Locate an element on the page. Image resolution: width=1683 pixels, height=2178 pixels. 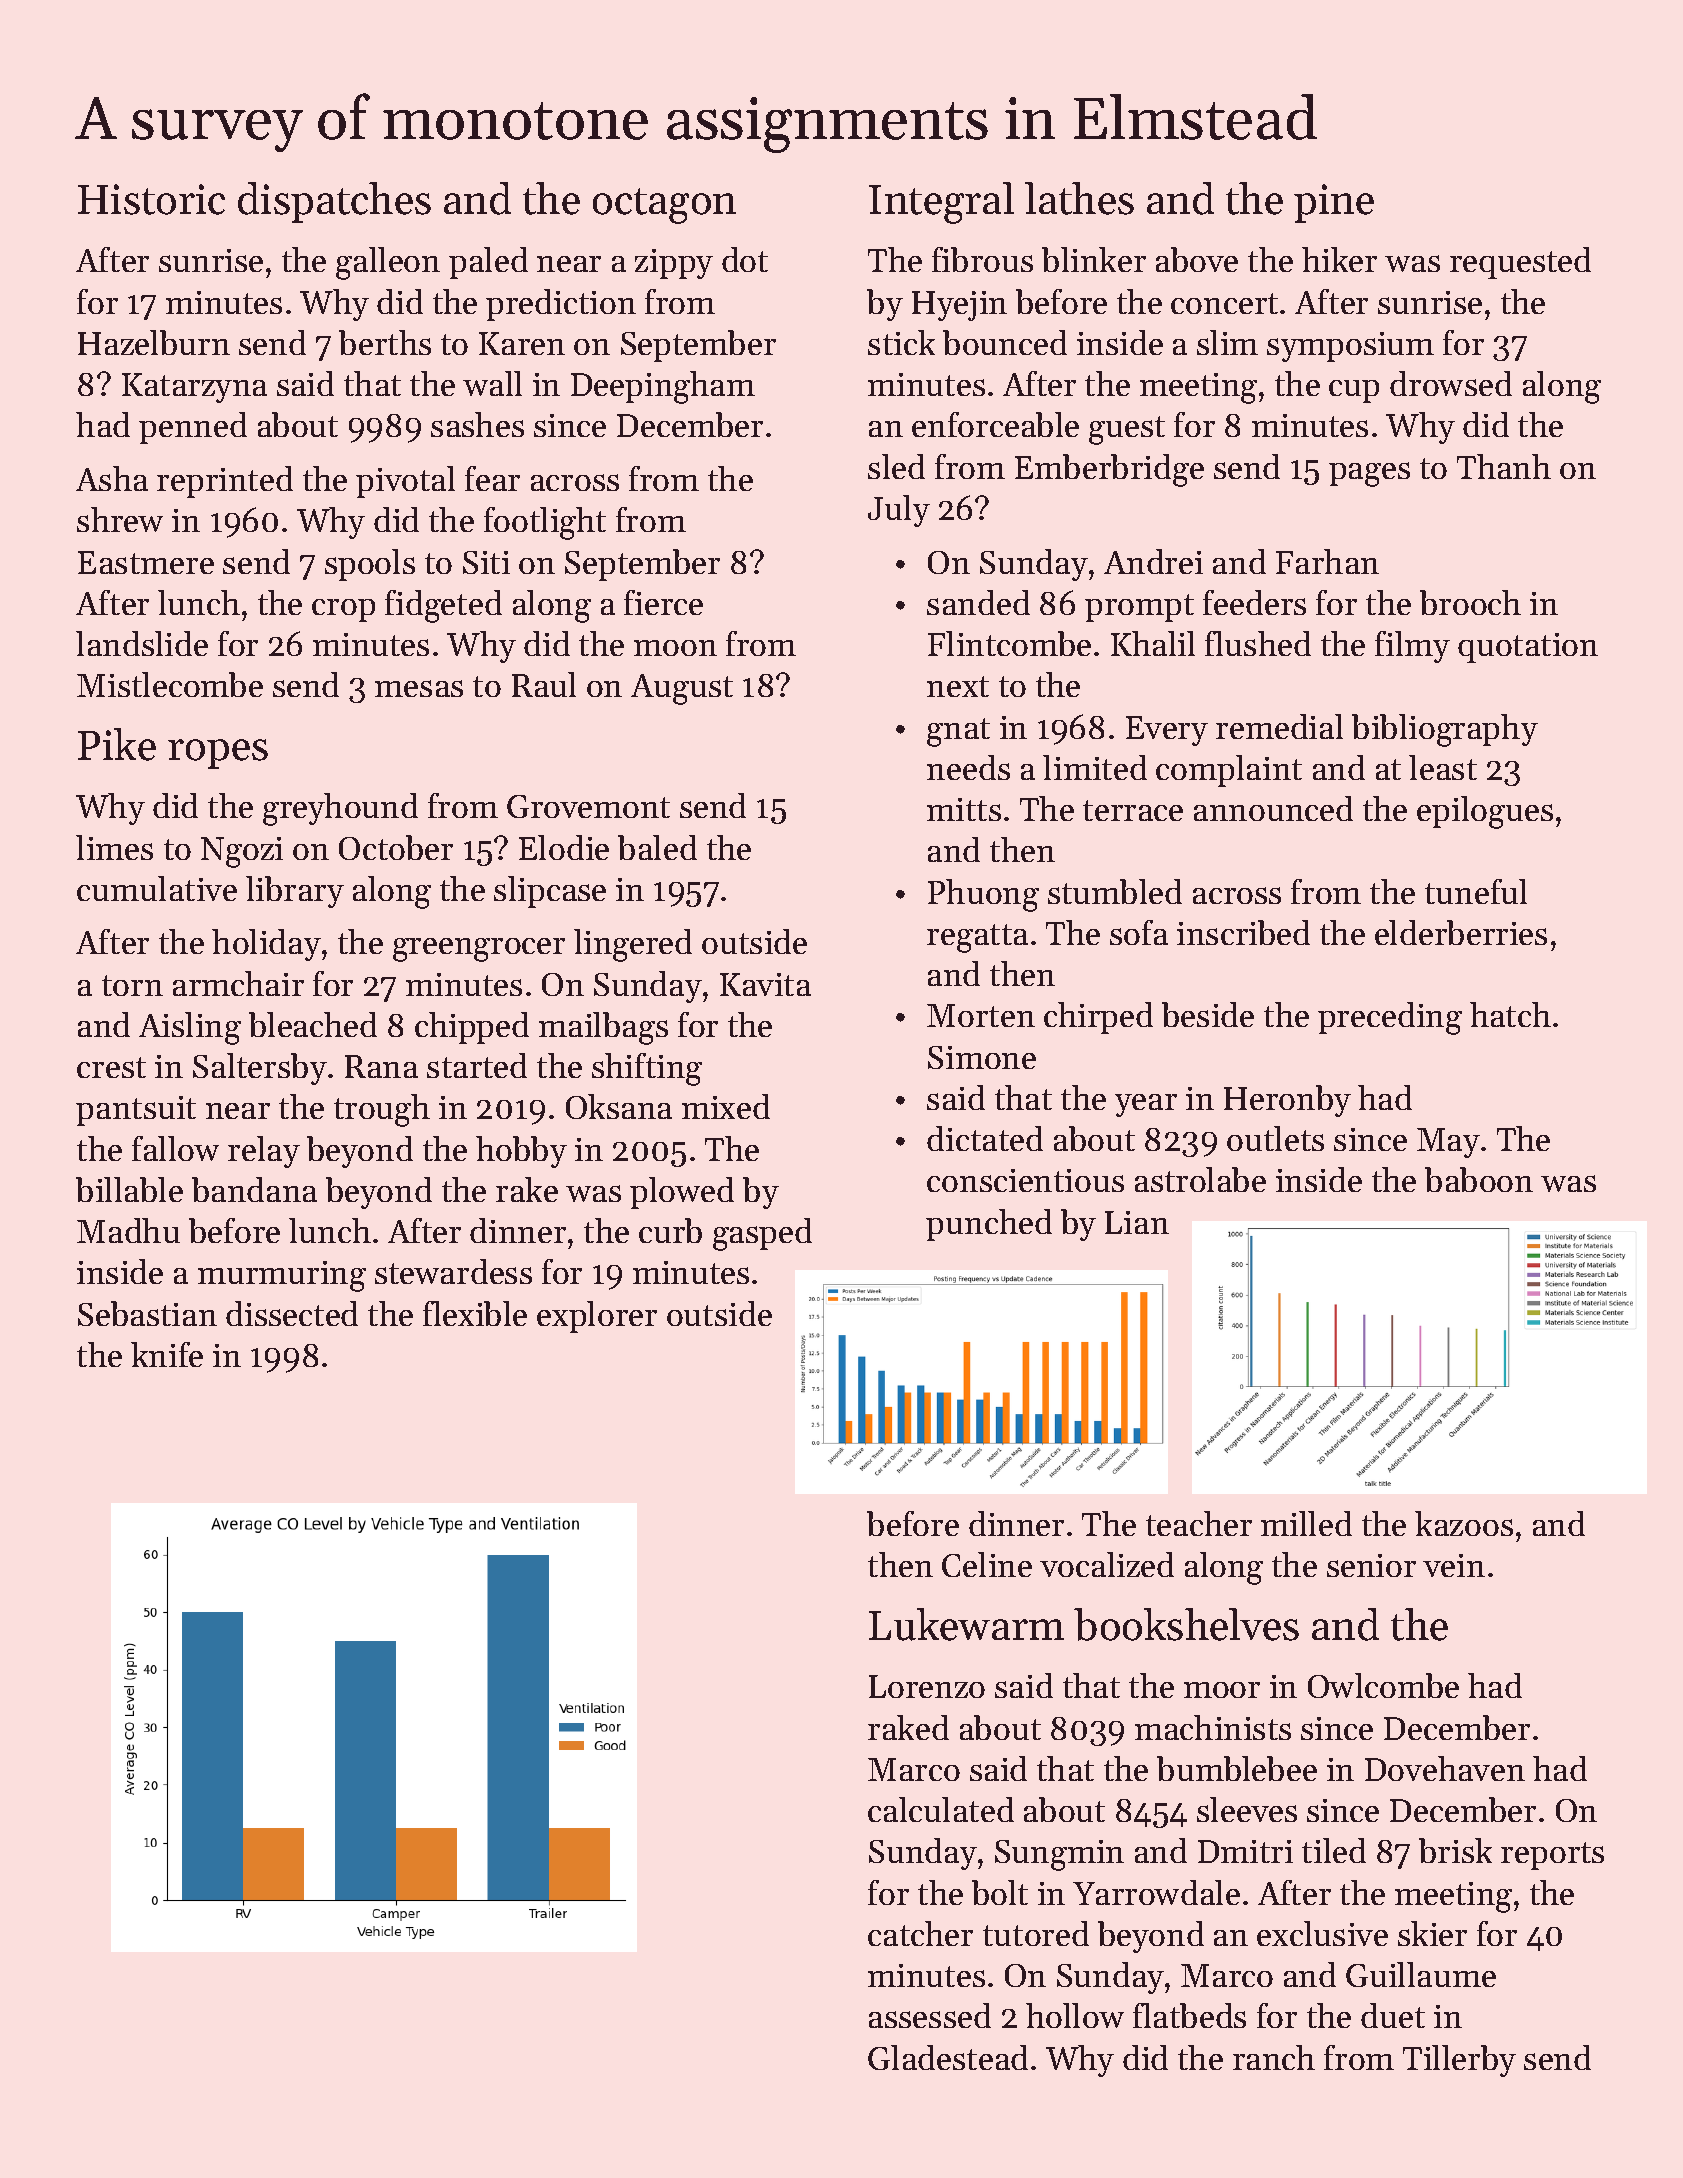
announced is located at coordinates (1273, 808).
